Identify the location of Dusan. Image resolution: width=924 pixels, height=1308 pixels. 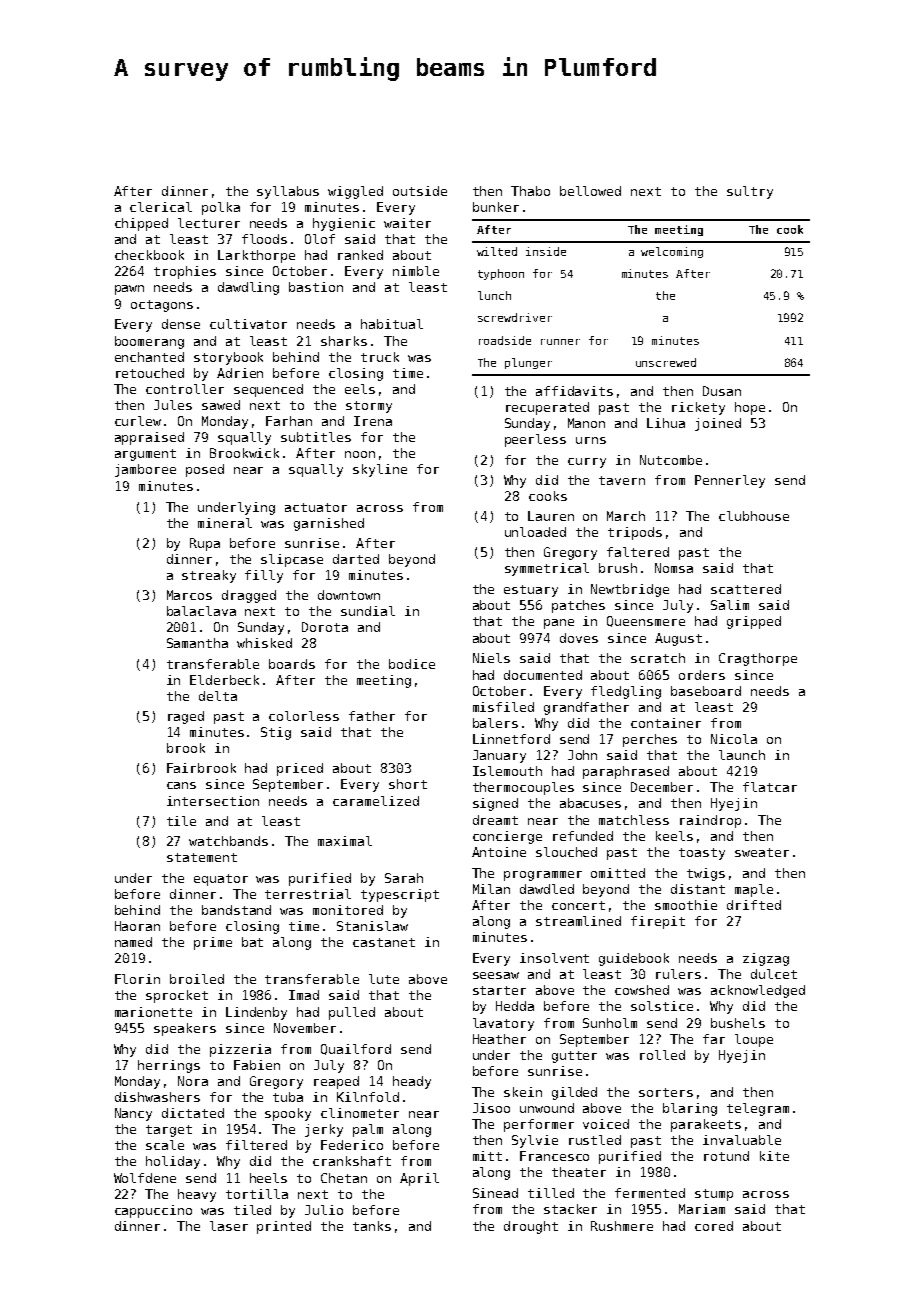
(722, 391).
